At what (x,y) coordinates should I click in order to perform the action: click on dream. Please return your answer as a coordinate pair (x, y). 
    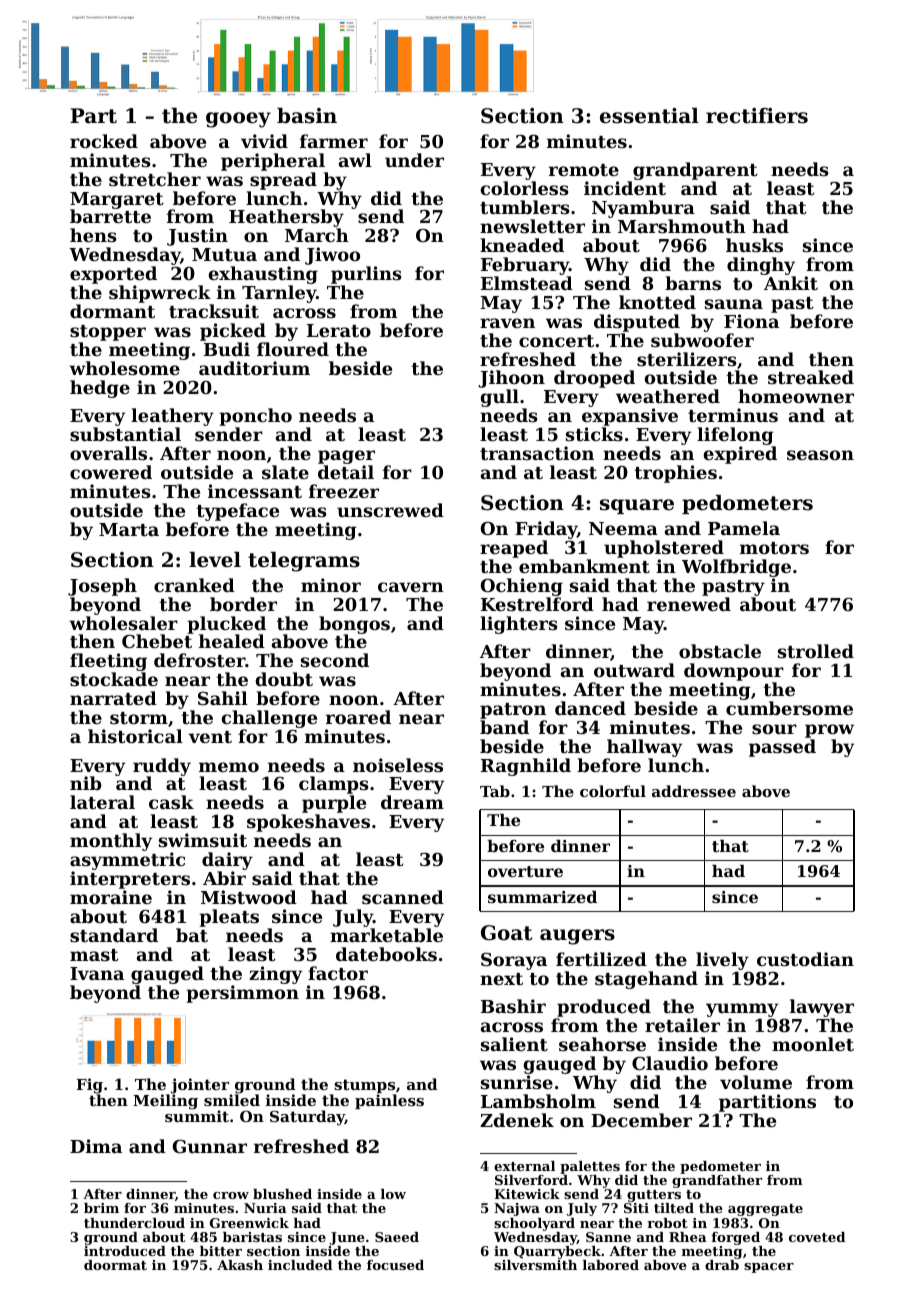
    Looking at the image, I should click on (412, 802).
